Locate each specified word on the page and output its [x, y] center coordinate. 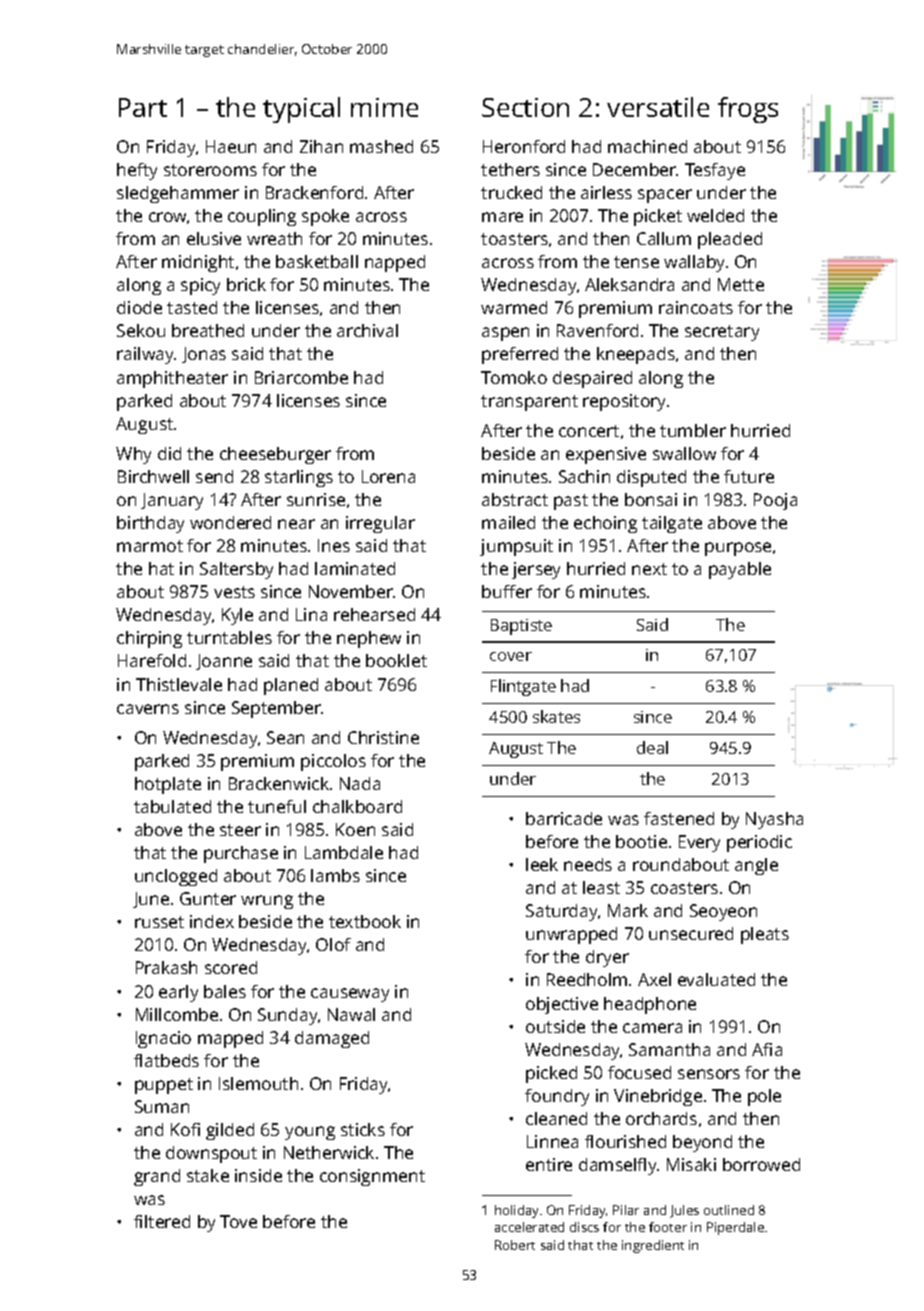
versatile [658, 107]
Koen [355, 829]
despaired [592, 379]
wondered [230, 522]
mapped [230, 1039]
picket [658, 217]
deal [652, 747]
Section [525, 107]
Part [143, 107]
